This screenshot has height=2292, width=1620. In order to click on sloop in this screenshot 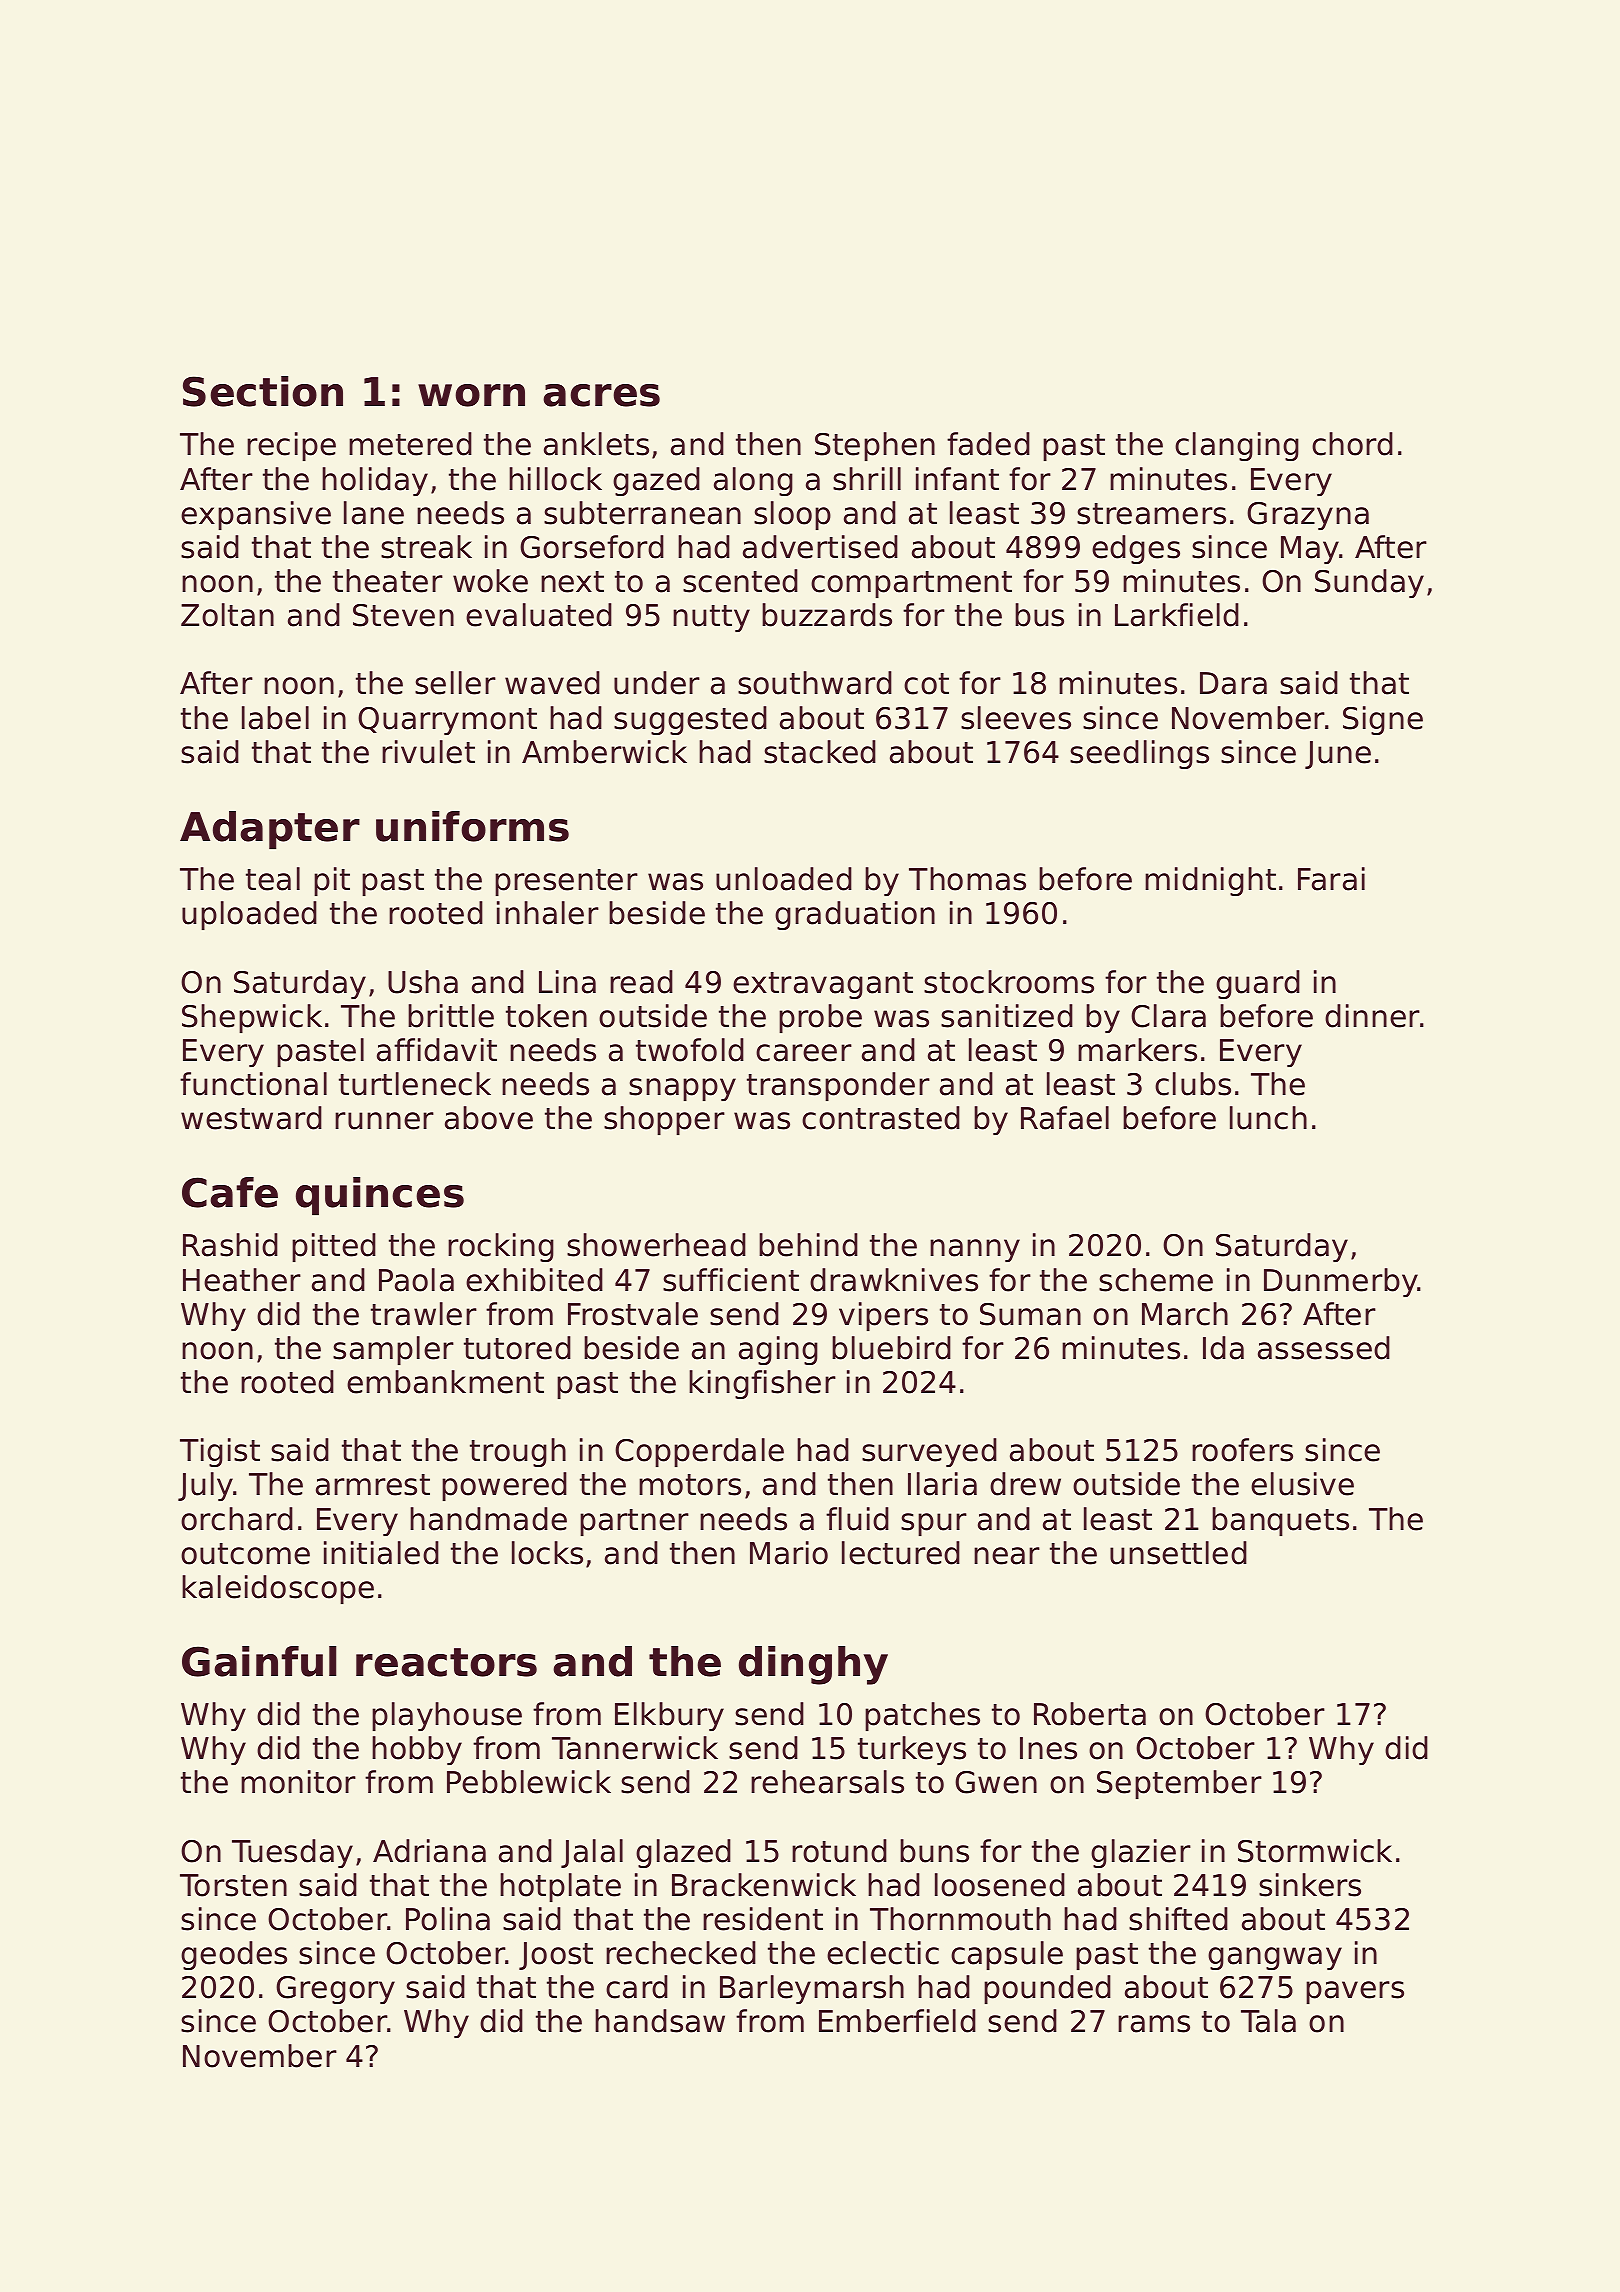, I will do `click(792, 515)`.
